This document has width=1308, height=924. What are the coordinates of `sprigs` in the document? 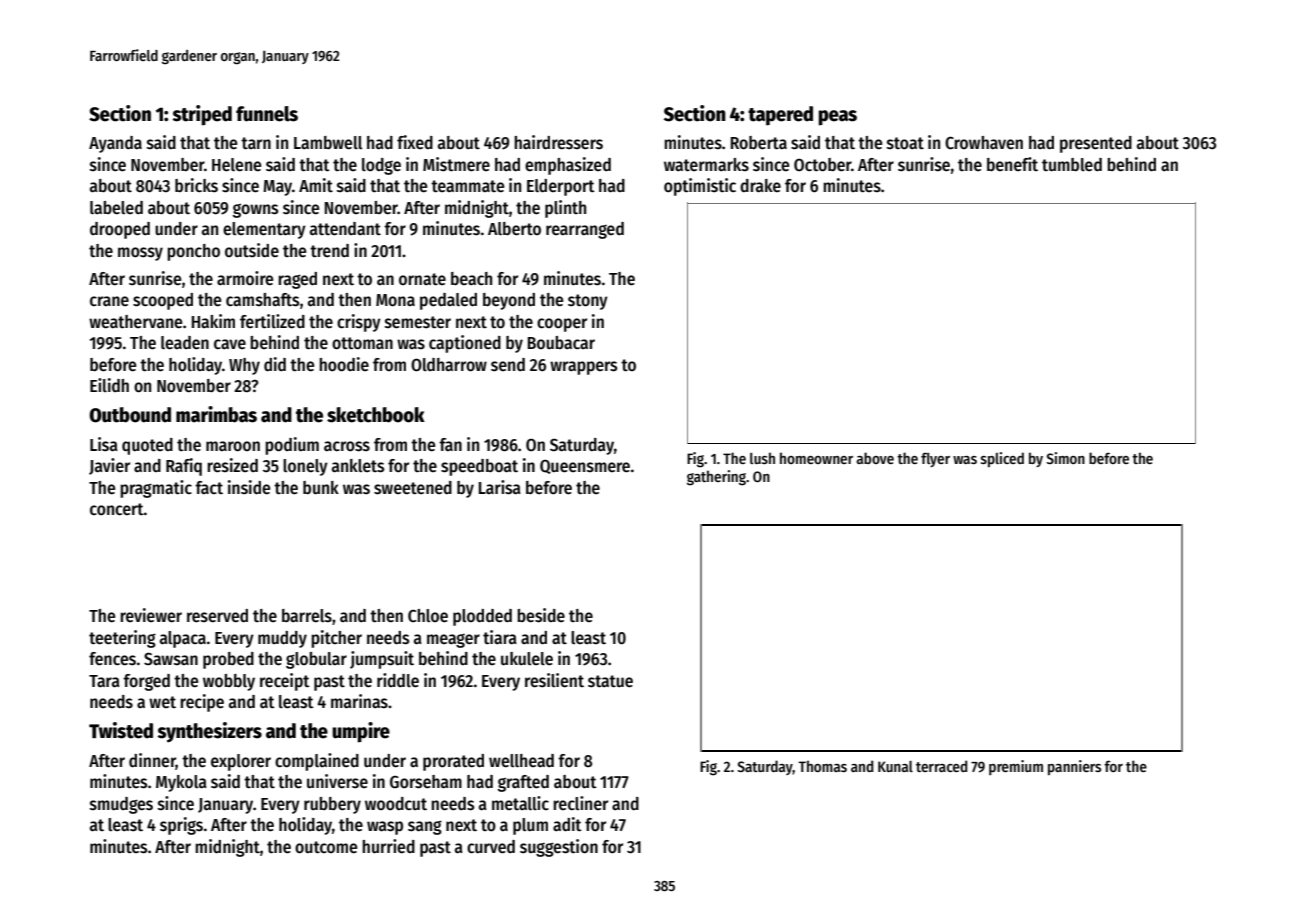 It's located at (181, 826).
